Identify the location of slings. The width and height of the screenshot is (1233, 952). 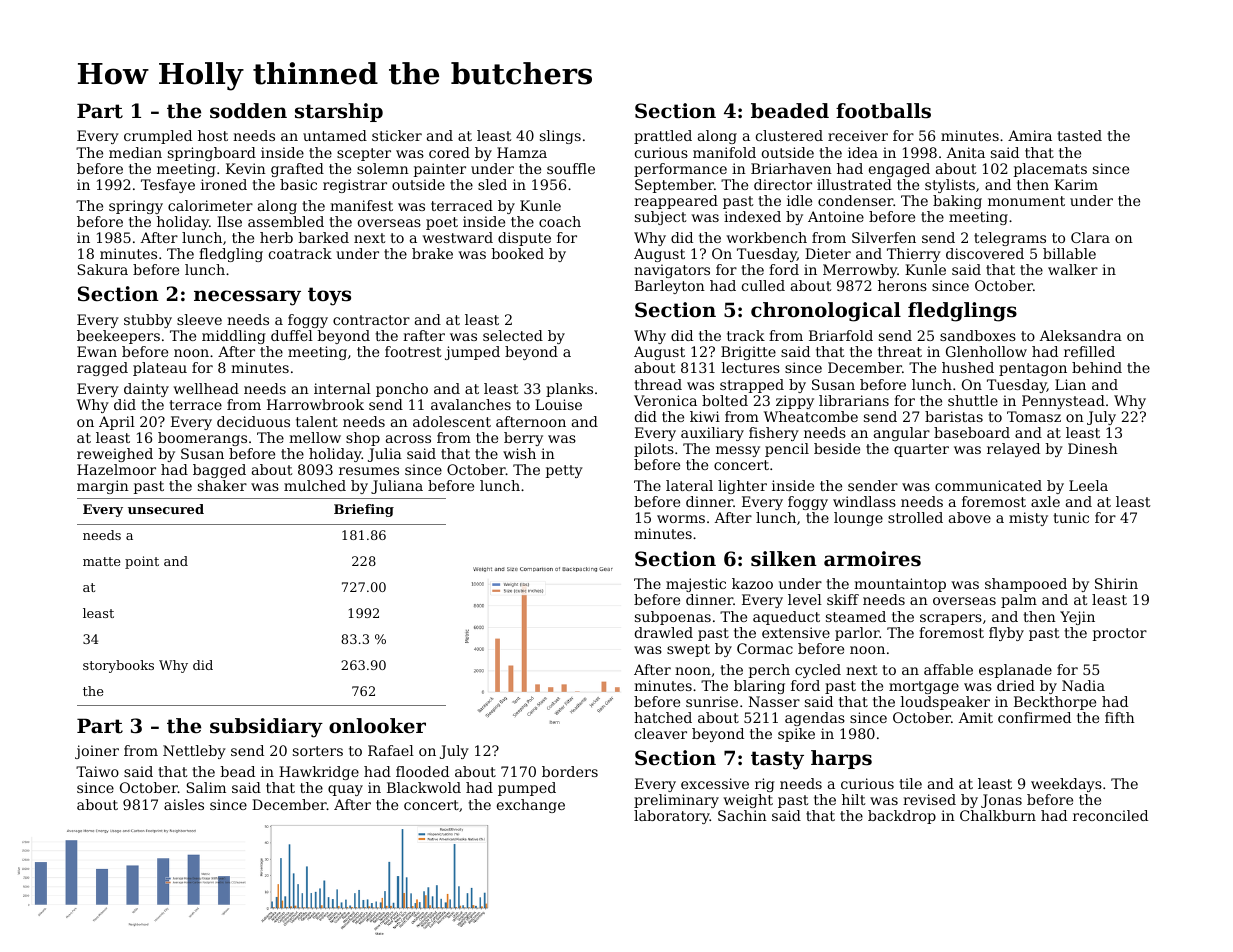
(560, 137).
